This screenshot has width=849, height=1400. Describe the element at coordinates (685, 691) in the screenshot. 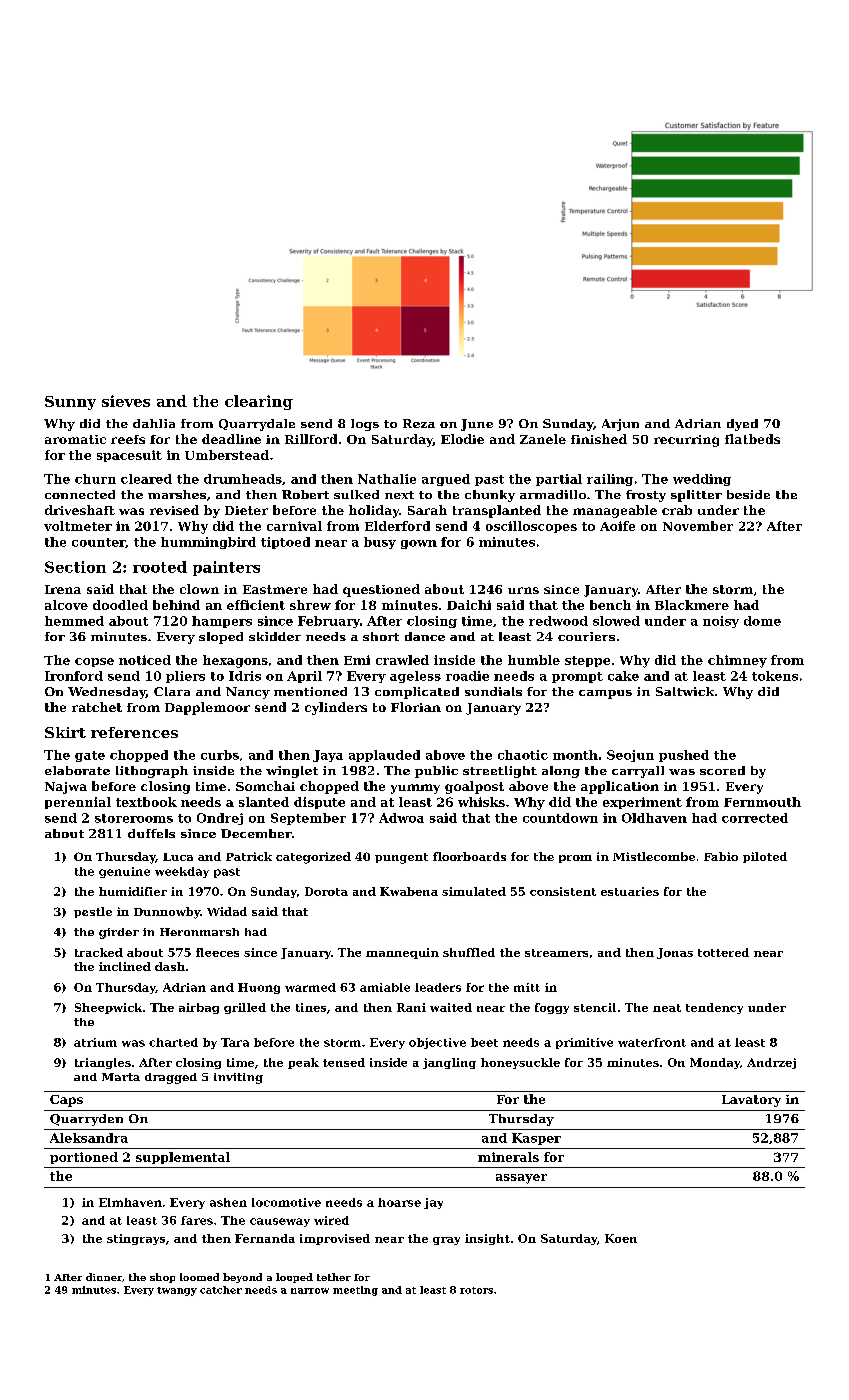

I see `Saltwick` at that location.
